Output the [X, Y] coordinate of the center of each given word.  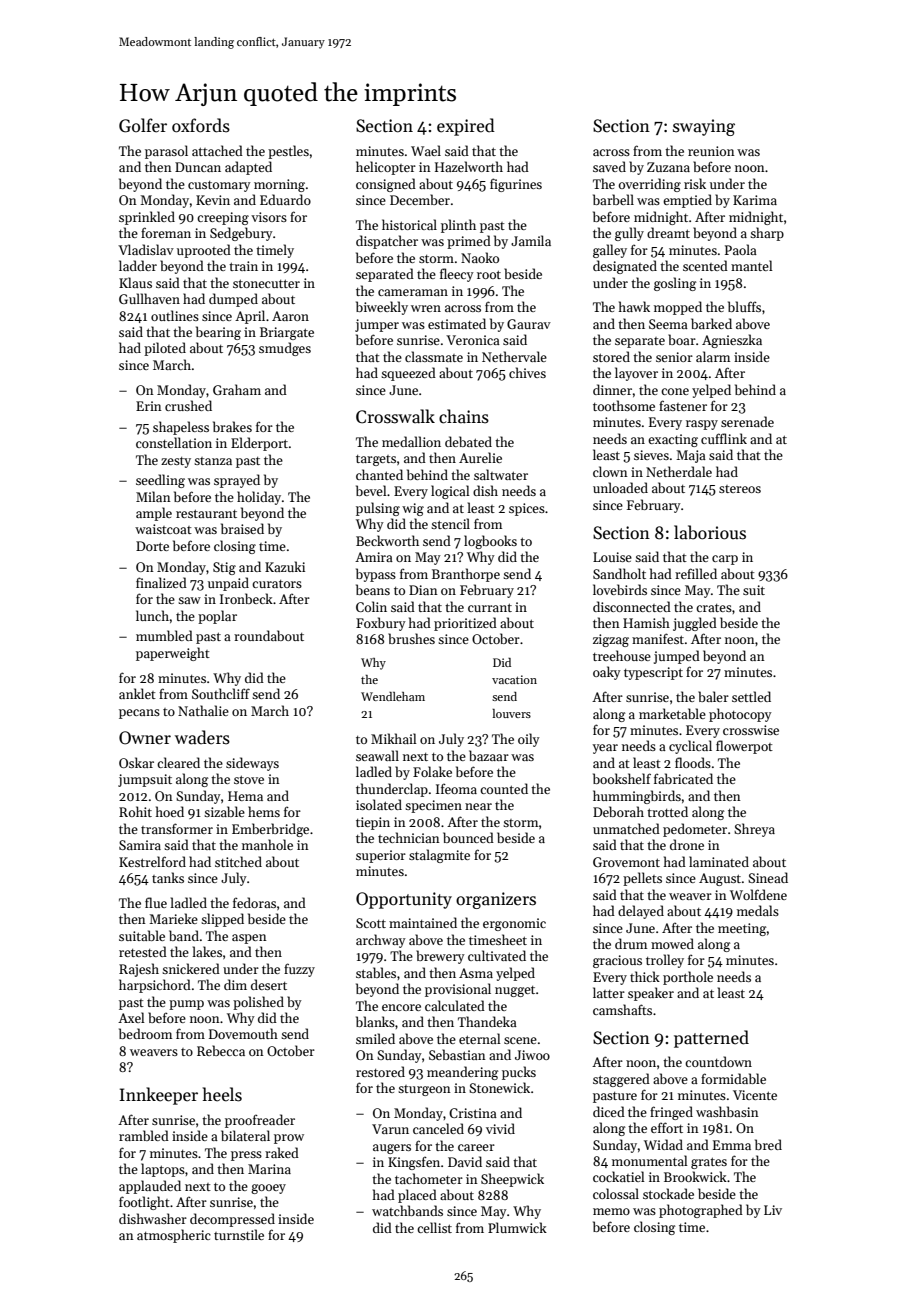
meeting [742, 929]
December [420, 199]
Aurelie [480, 457]
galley [610, 251]
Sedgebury [241, 234]
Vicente [755, 1095]
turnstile [239, 1234]
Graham [237, 389]
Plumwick [517, 1227]
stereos [740, 489]
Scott [371, 923]
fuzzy [299, 970]
